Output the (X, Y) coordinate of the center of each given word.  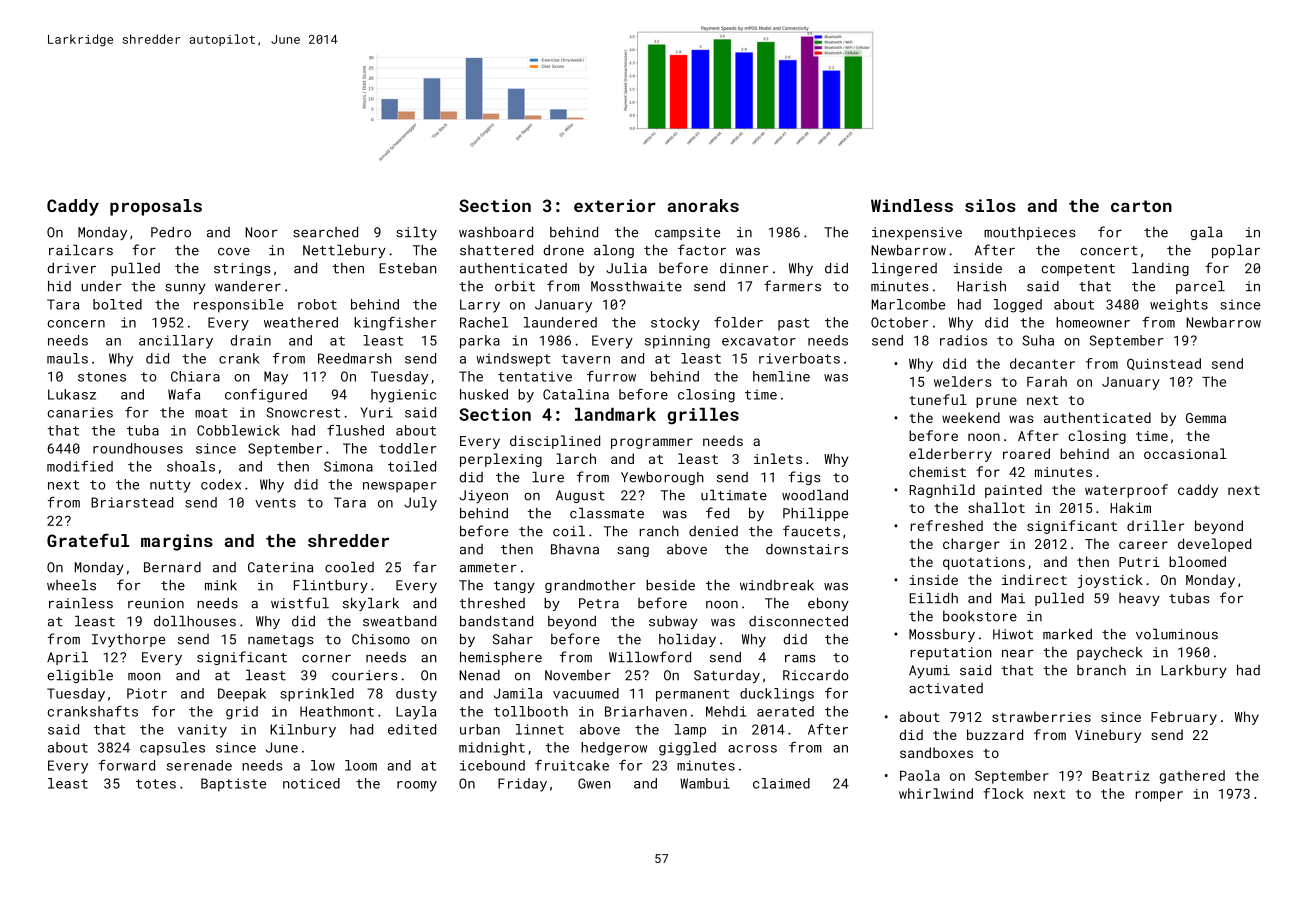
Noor (261, 232)
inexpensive (917, 233)
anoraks (703, 205)
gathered (1192, 777)
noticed (311, 783)
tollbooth (531, 711)
